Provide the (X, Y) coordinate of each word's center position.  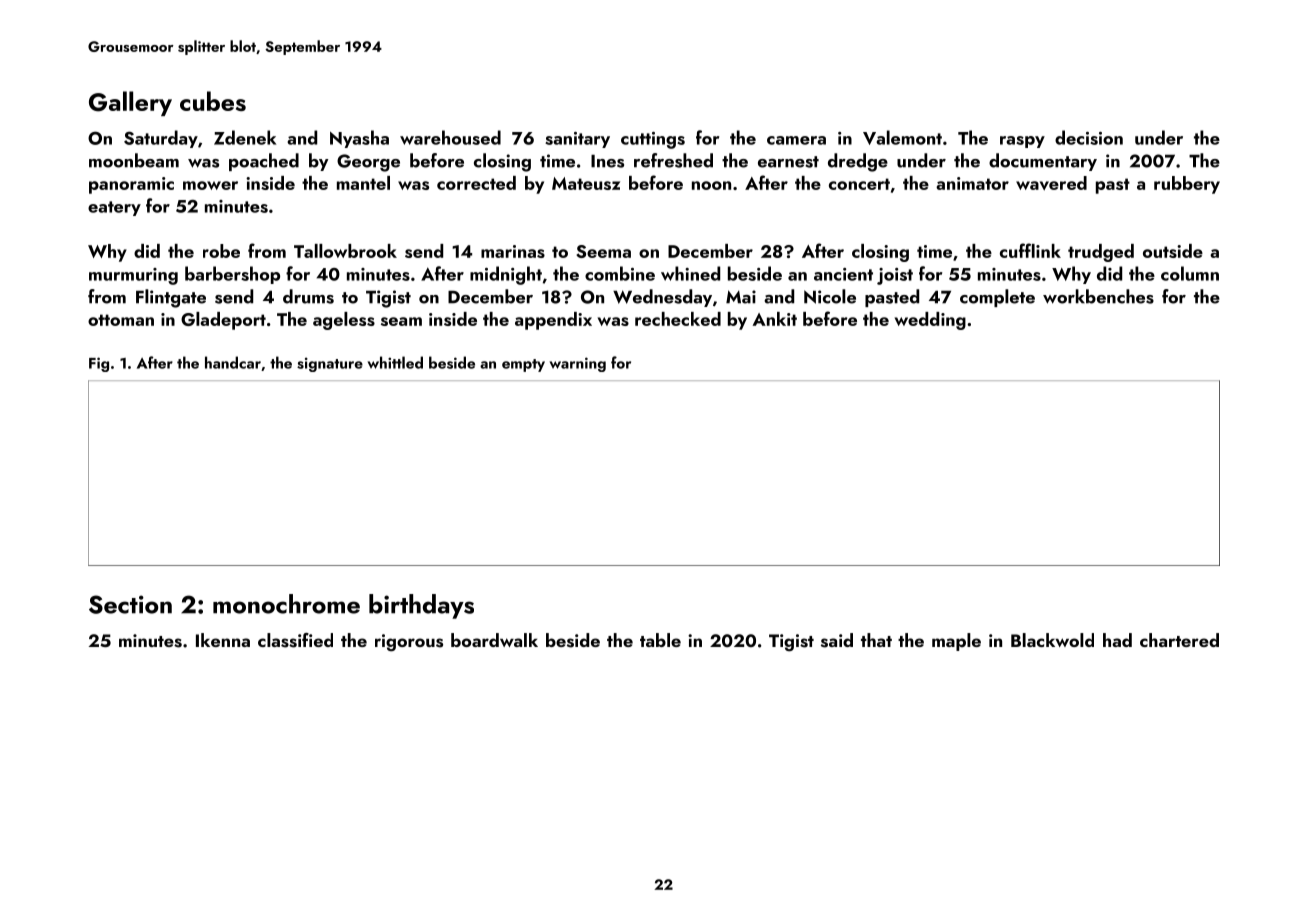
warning (578, 364)
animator (972, 183)
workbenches (1098, 296)
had (1117, 640)
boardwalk (494, 640)
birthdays (421, 606)
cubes (213, 101)
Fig (99, 364)
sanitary (577, 140)
